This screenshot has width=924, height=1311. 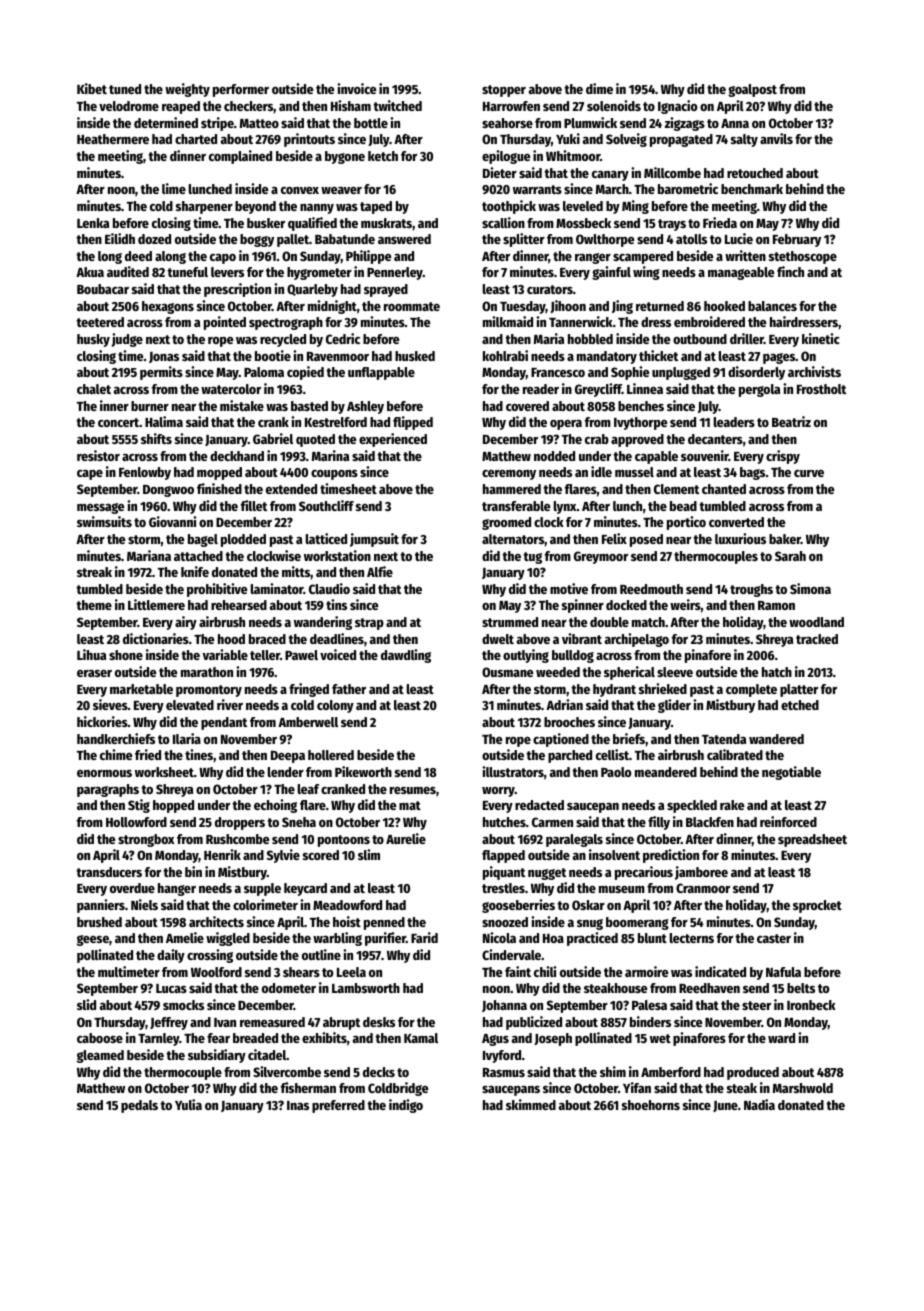 What do you see at coordinates (700, 339) in the screenshot?
I see `outbound` at bounding box center [700, 339].
